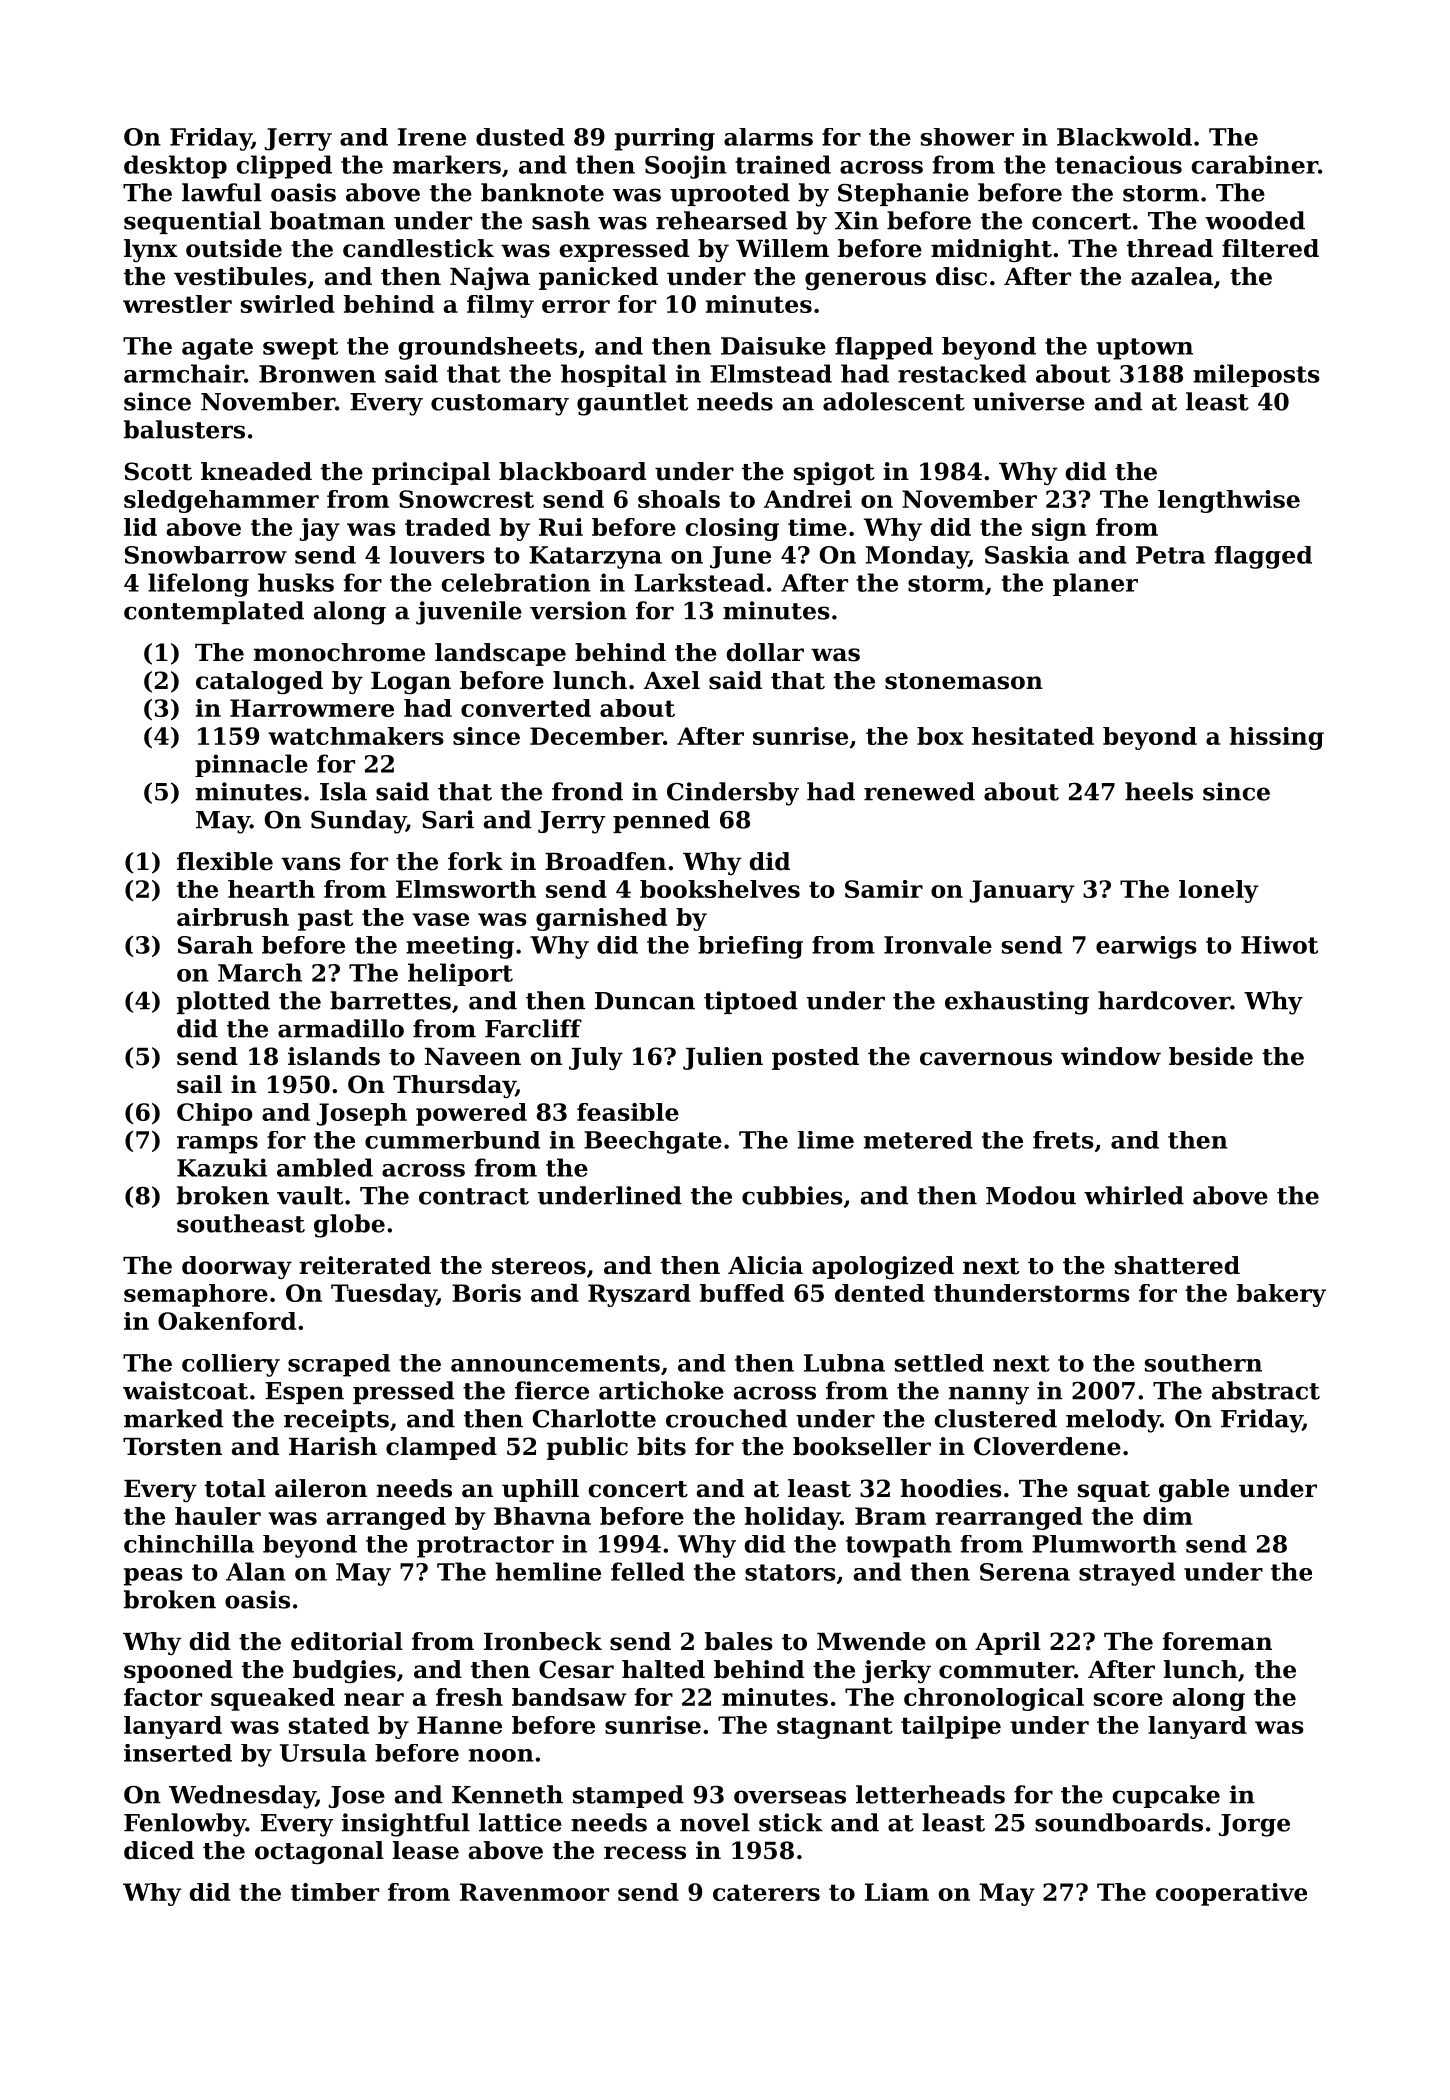  Describe the element at coordinates (1254, 164) in the image. I see `carabiner` at that location.
